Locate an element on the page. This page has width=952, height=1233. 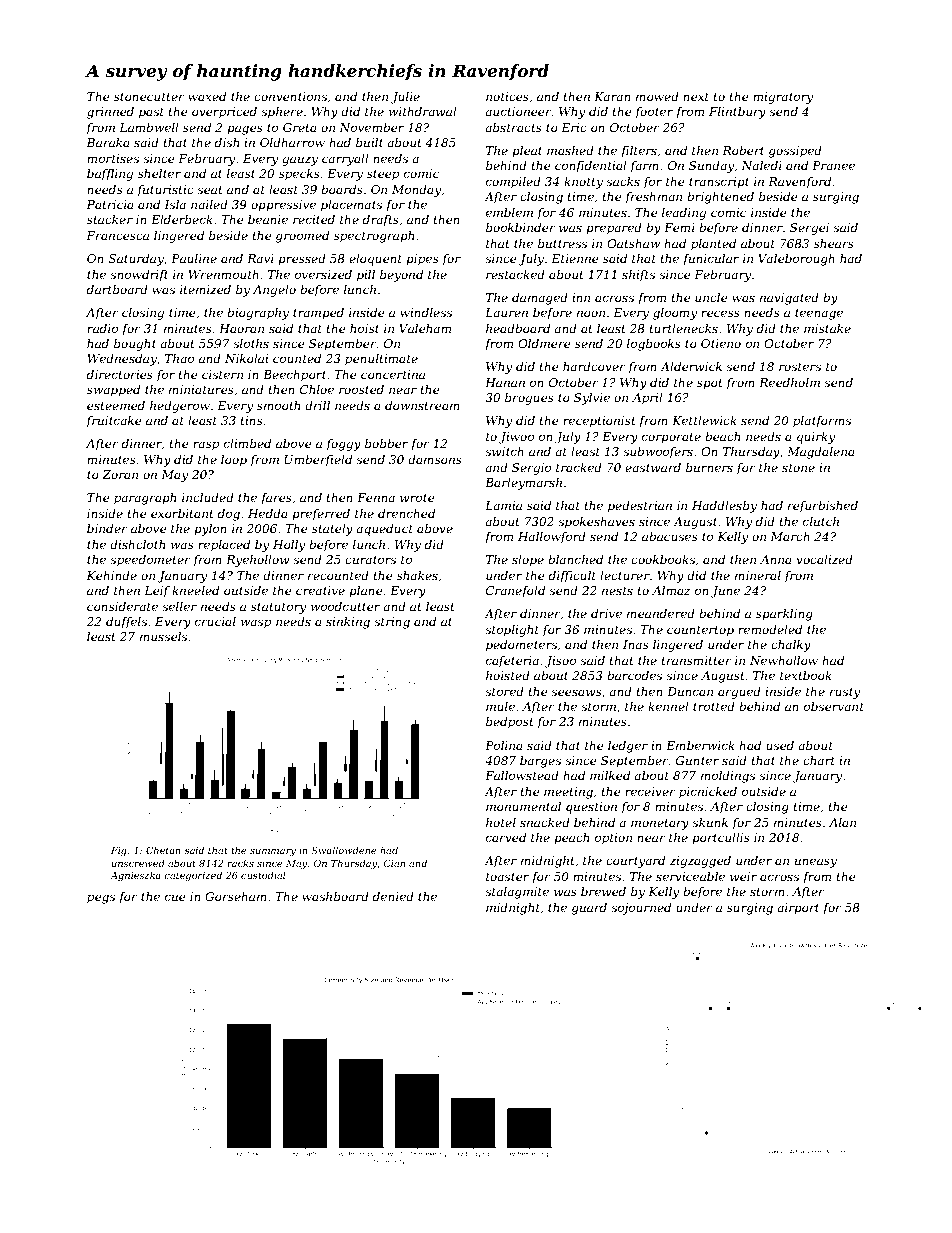
dartboard is located at coordinates (117, 289).
